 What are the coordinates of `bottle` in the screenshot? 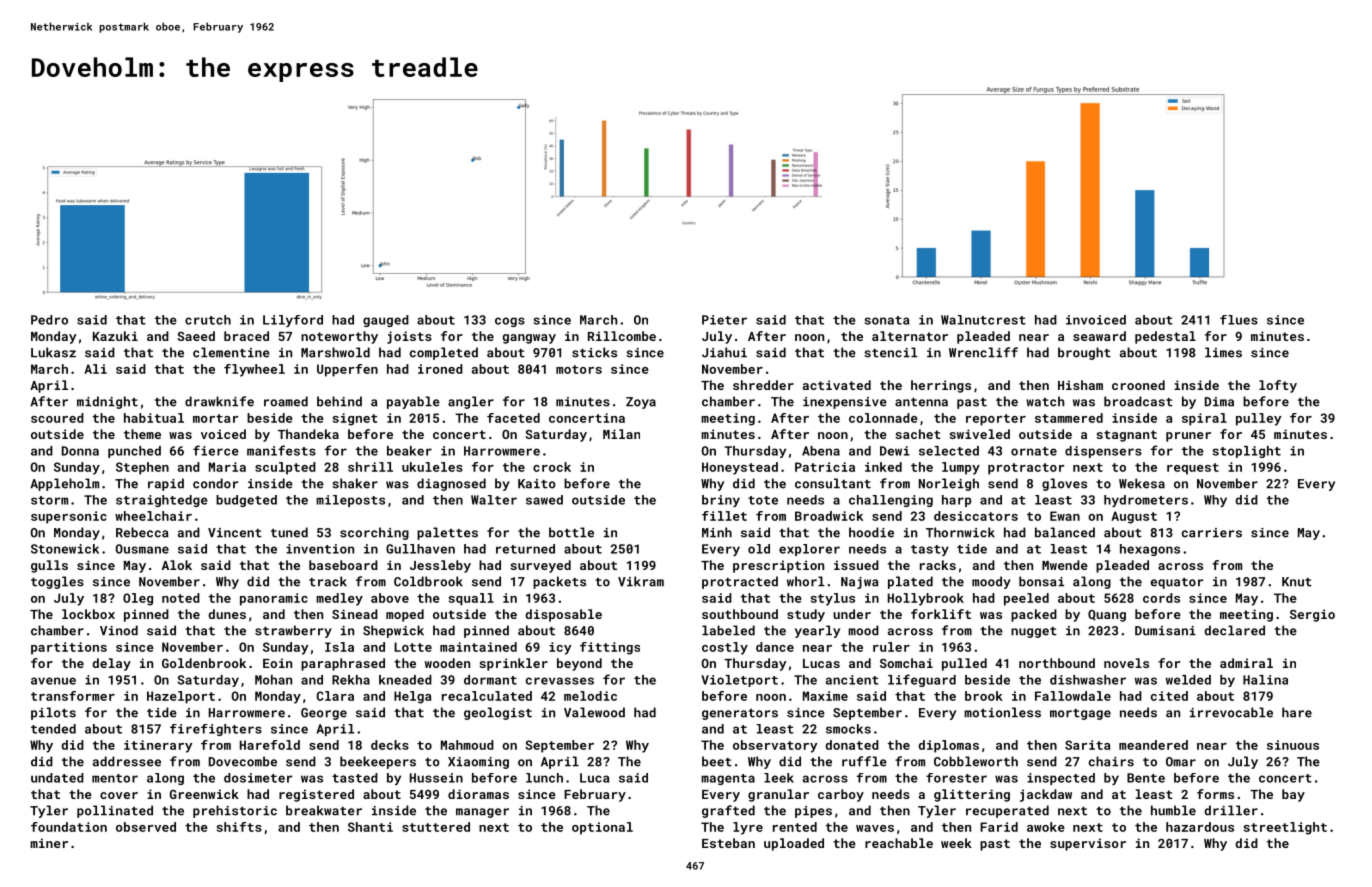 It's located at (571, 532).
